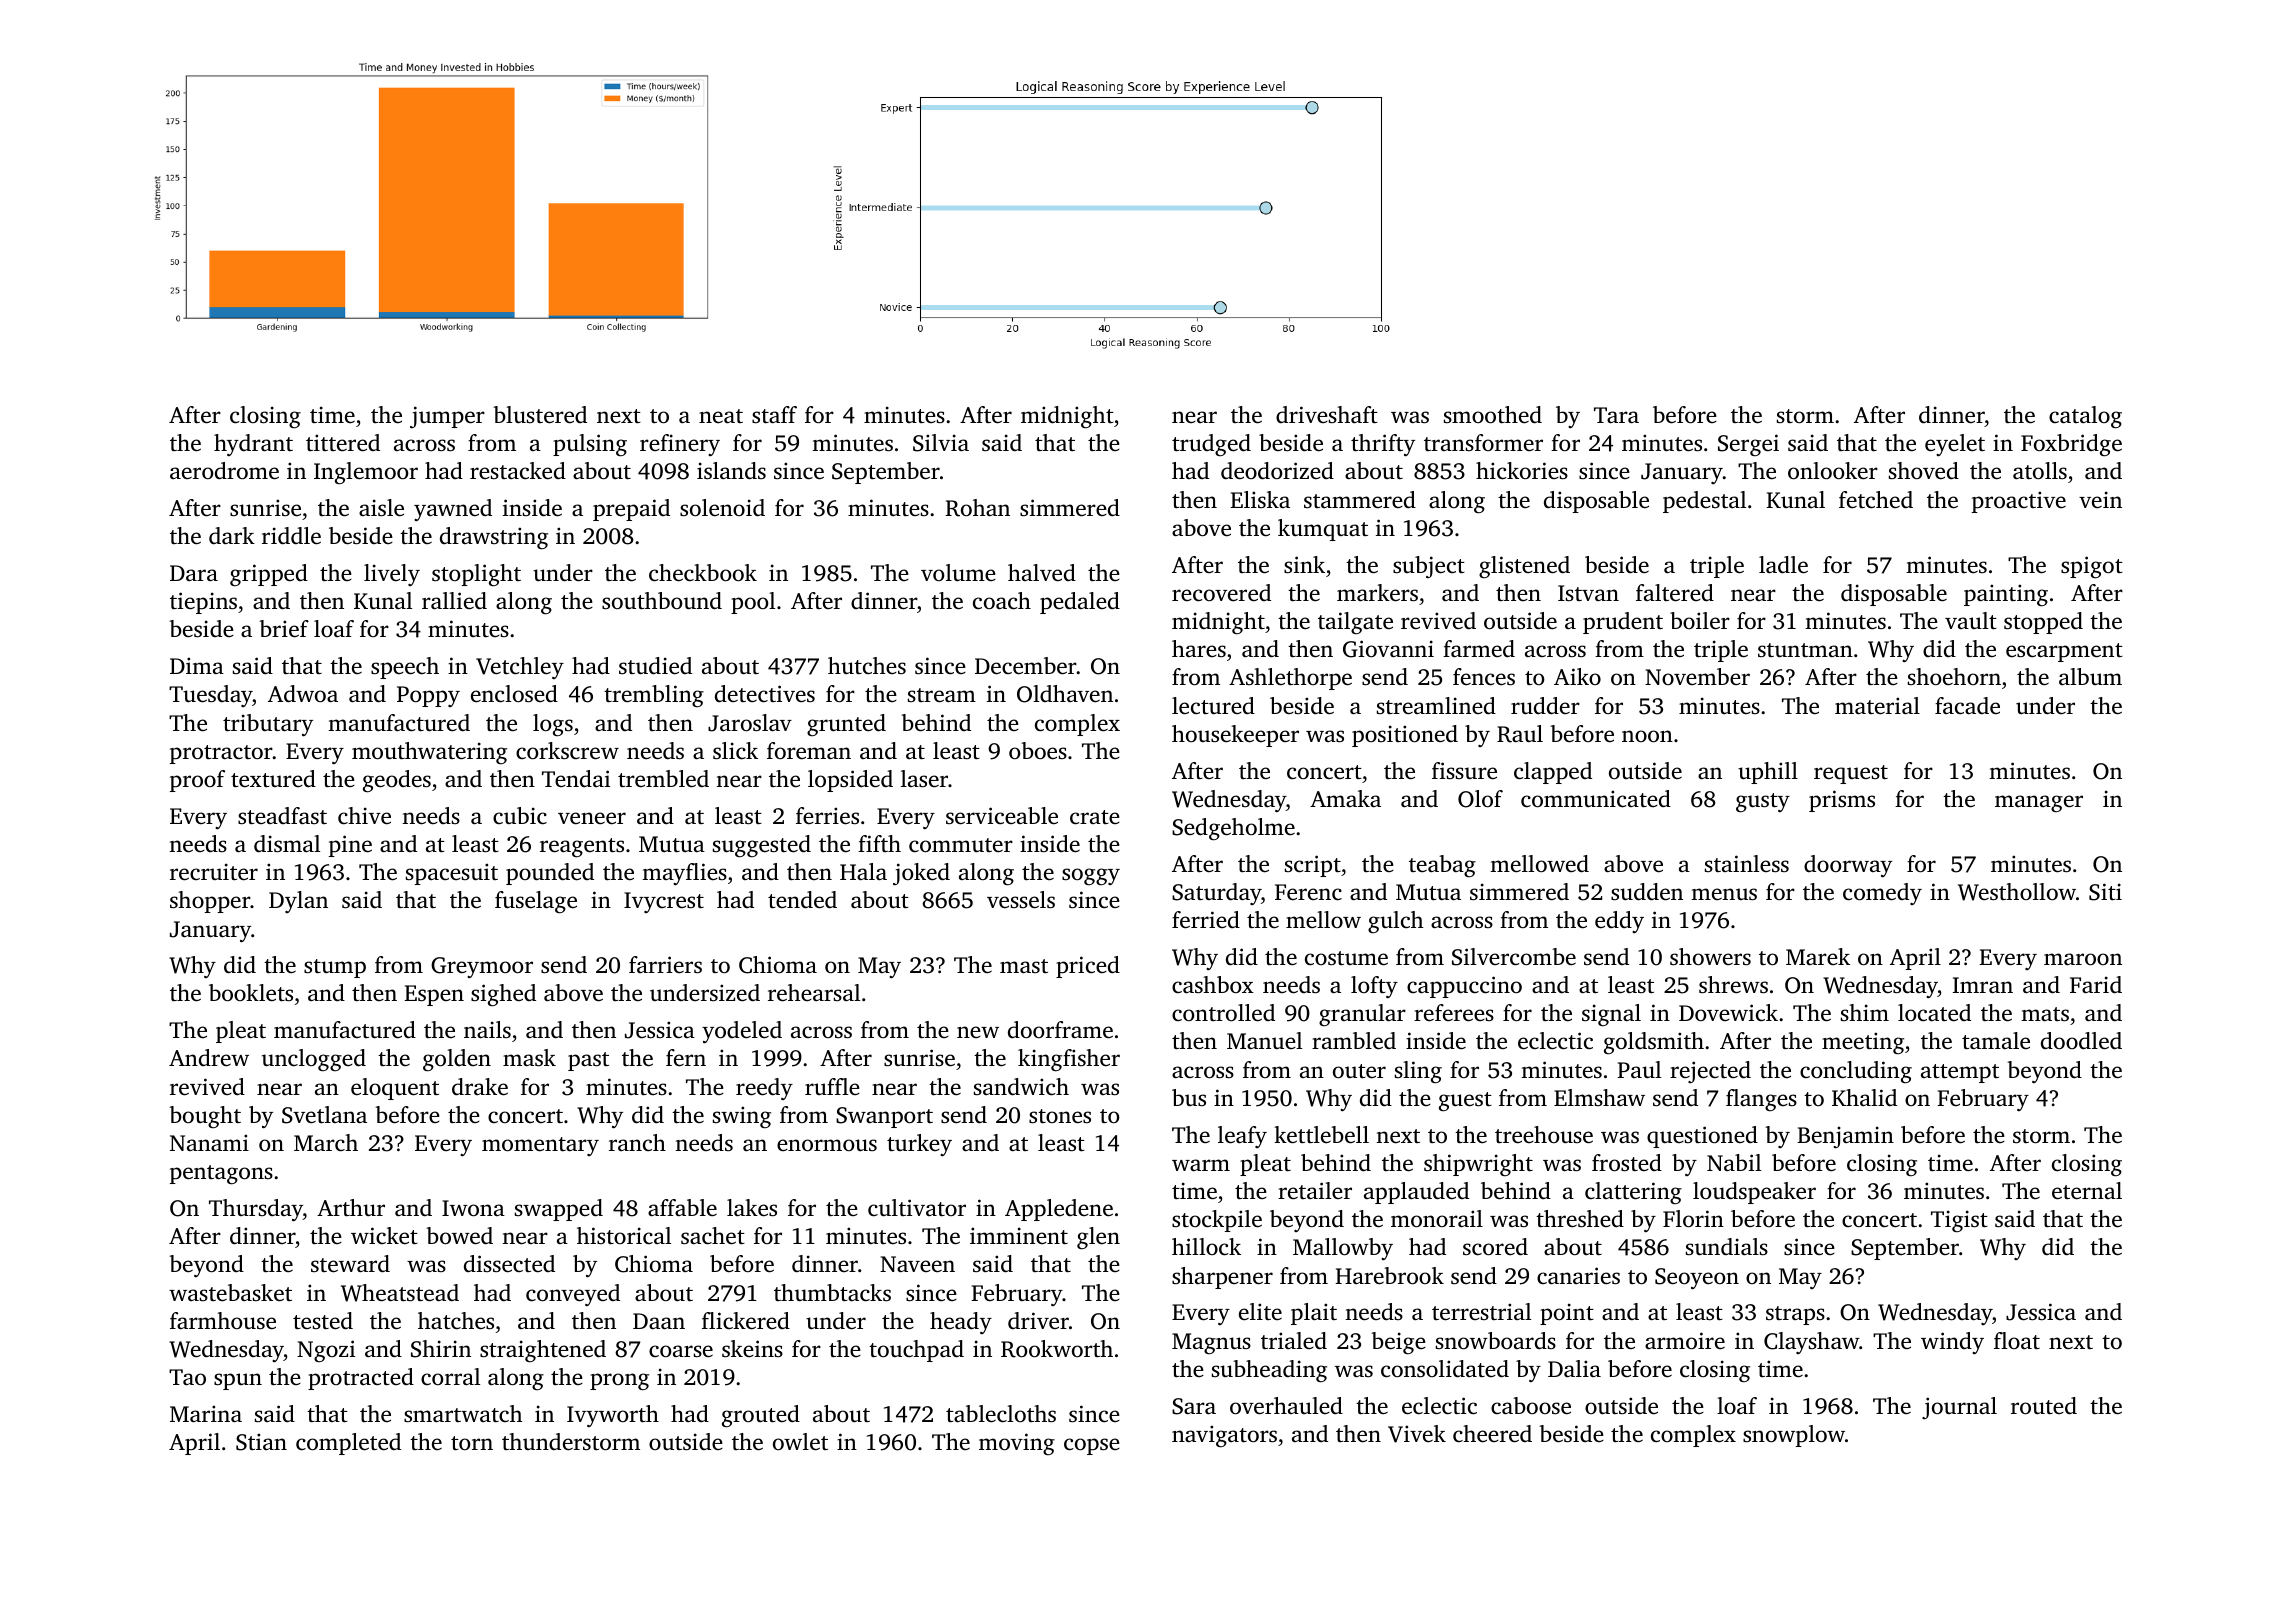 This document has height=1620, width=2292. Describe the element at coordinates (722, 508) in the document. I see `solenoid` at that location.
